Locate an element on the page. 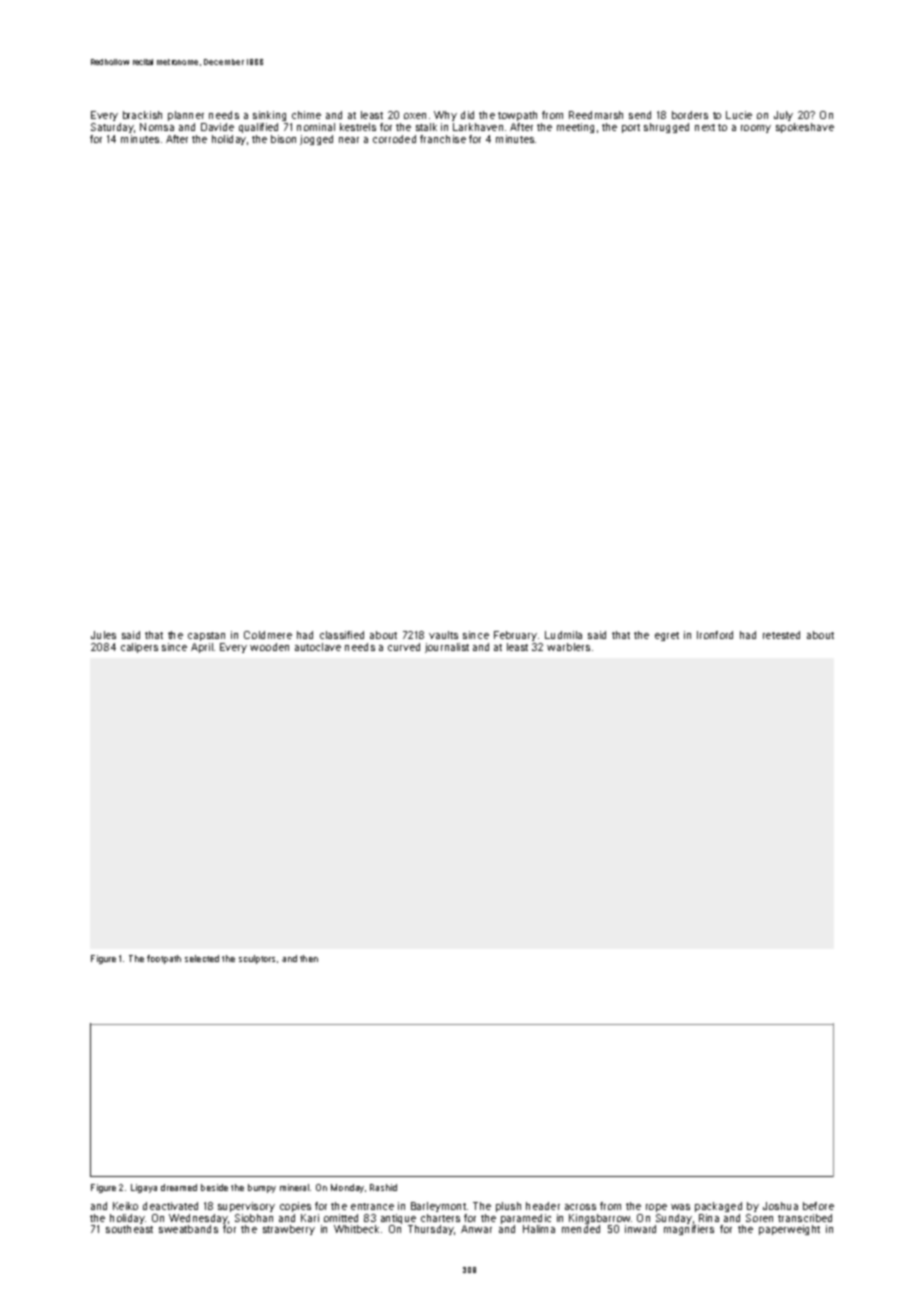 The width and height of the image is (924, 1308). then is located at coordinates (309, 958).
